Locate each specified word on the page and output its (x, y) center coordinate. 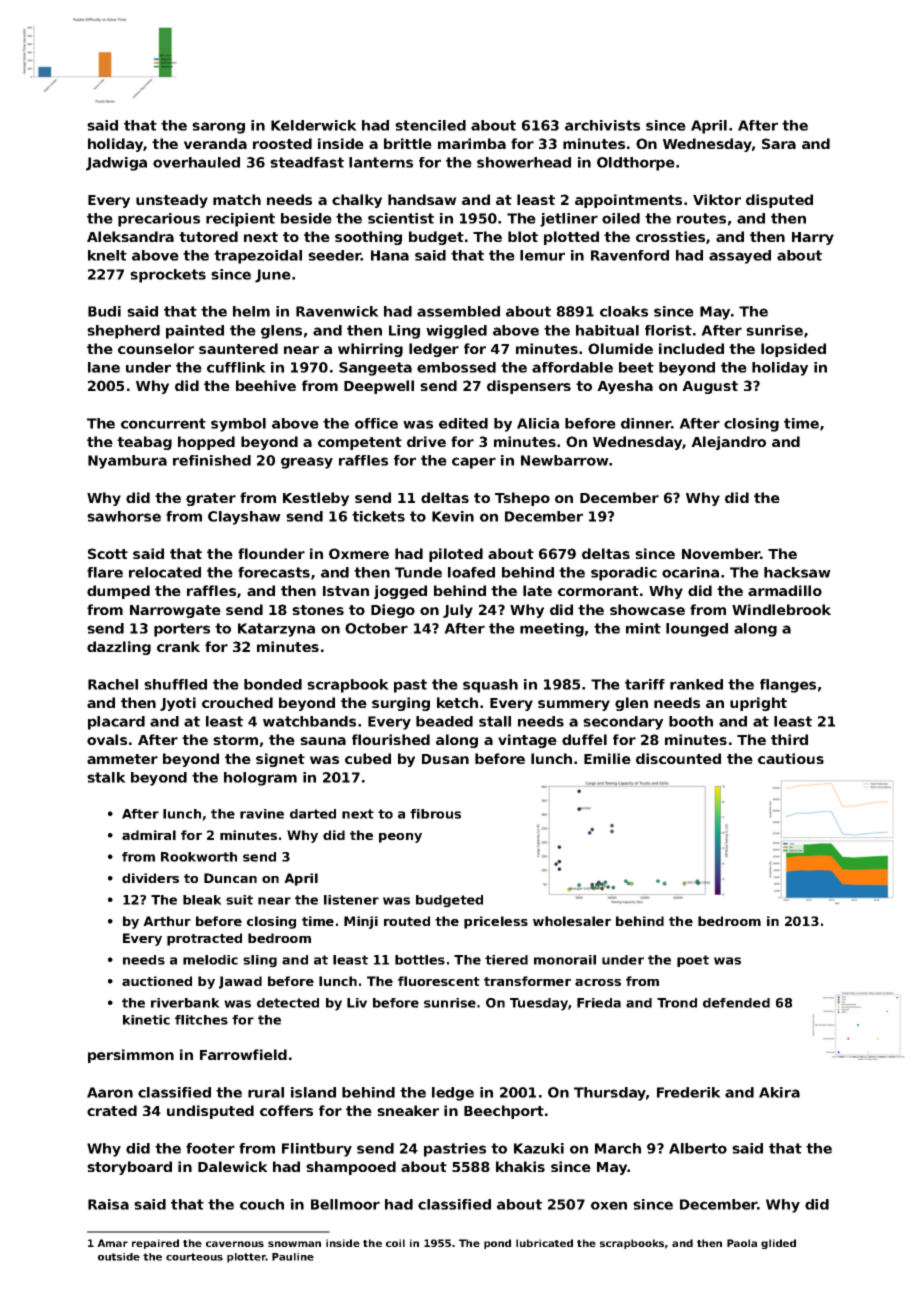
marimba (472, 143)
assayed (740, 257)
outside (119, 1257)
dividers (150, 878)
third (789, 739)
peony (400, 838)
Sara (779, 143)
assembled (458, 311)
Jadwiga (116, 164)
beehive (266, 385)
